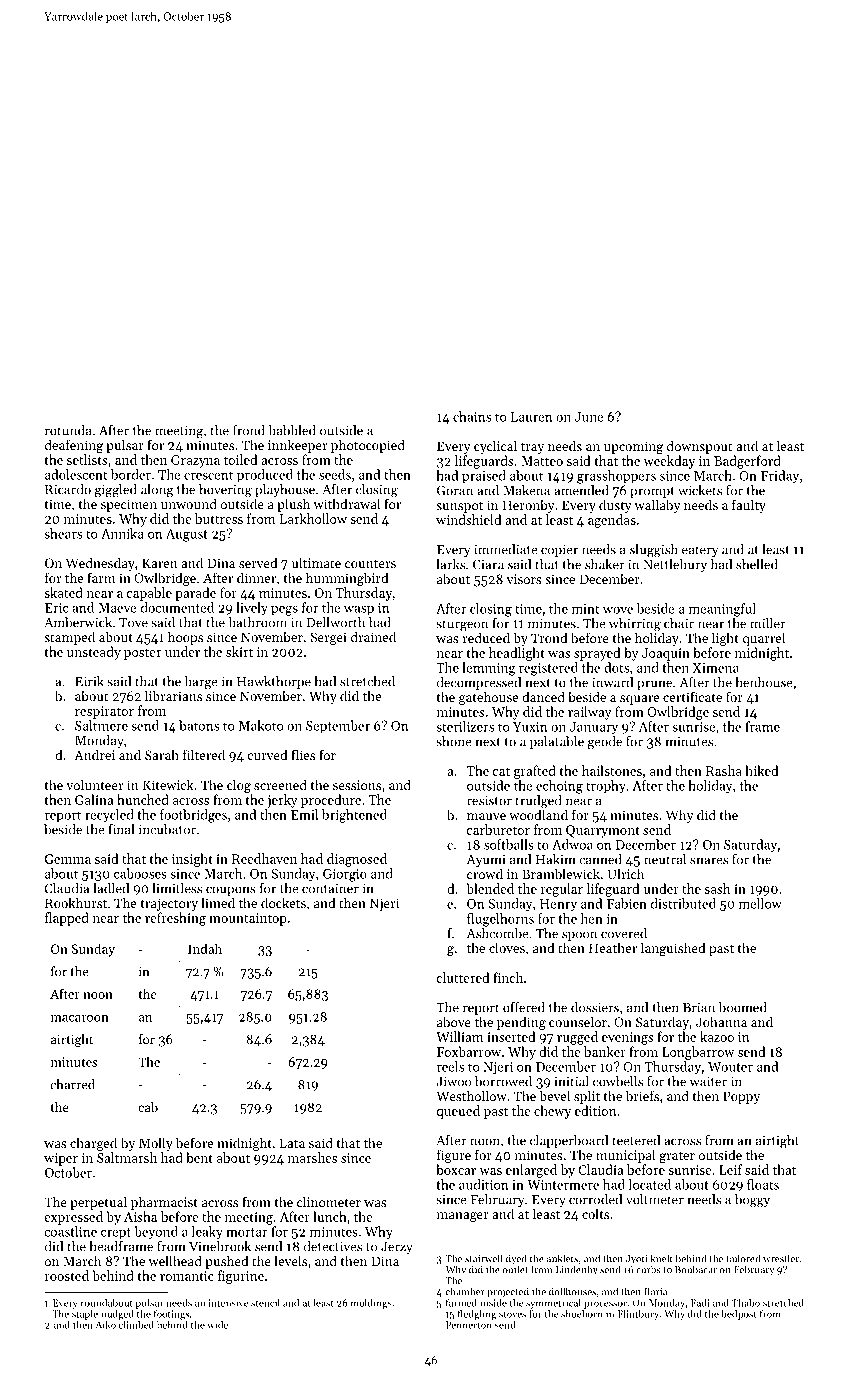 This screenshot has height=1400, width=849. What do you see at coordinates (205, 948) in the screenshot?
I see `Indah` at bounding box center [205, 948].
